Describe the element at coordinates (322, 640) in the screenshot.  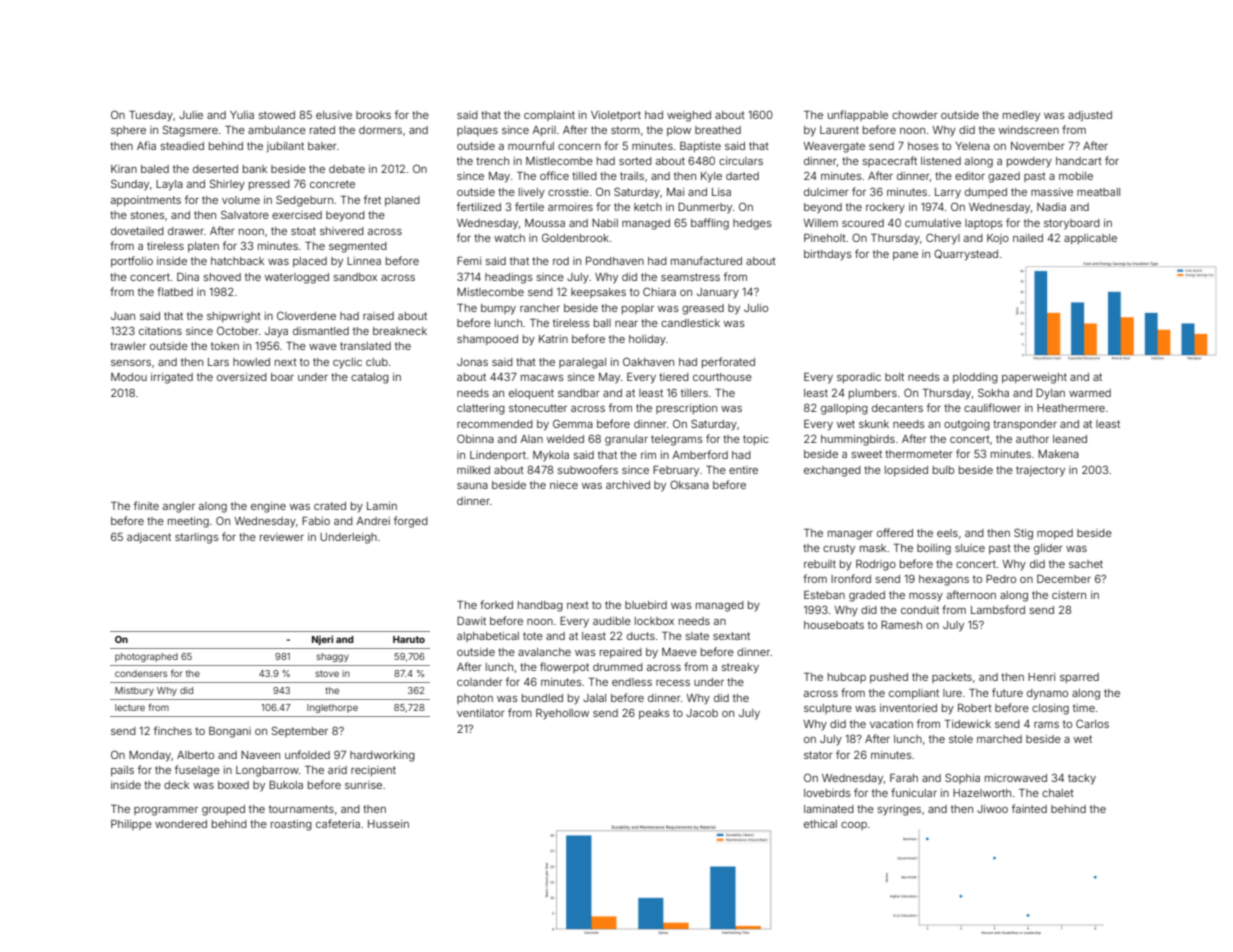
I see `Njeri` at that location.
